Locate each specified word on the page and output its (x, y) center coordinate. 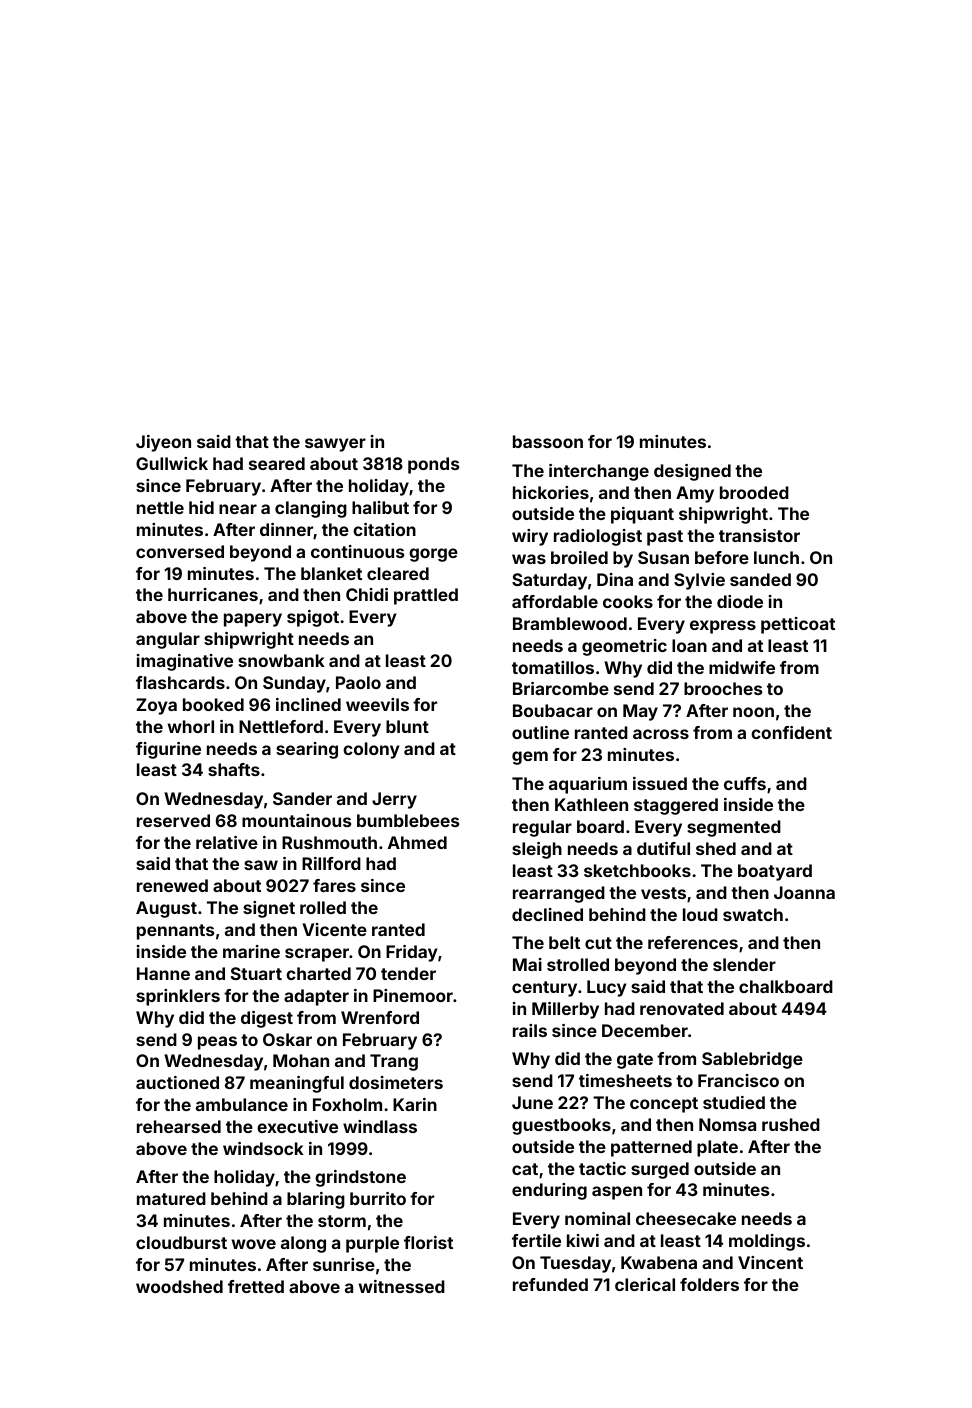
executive (297, 1126)
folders (709, 1284)
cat (525, 1169)
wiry (530, 537)
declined (547, 914)
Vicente (334, 929)
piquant (642, 515)
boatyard (775, 872)
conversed (180, 551)
